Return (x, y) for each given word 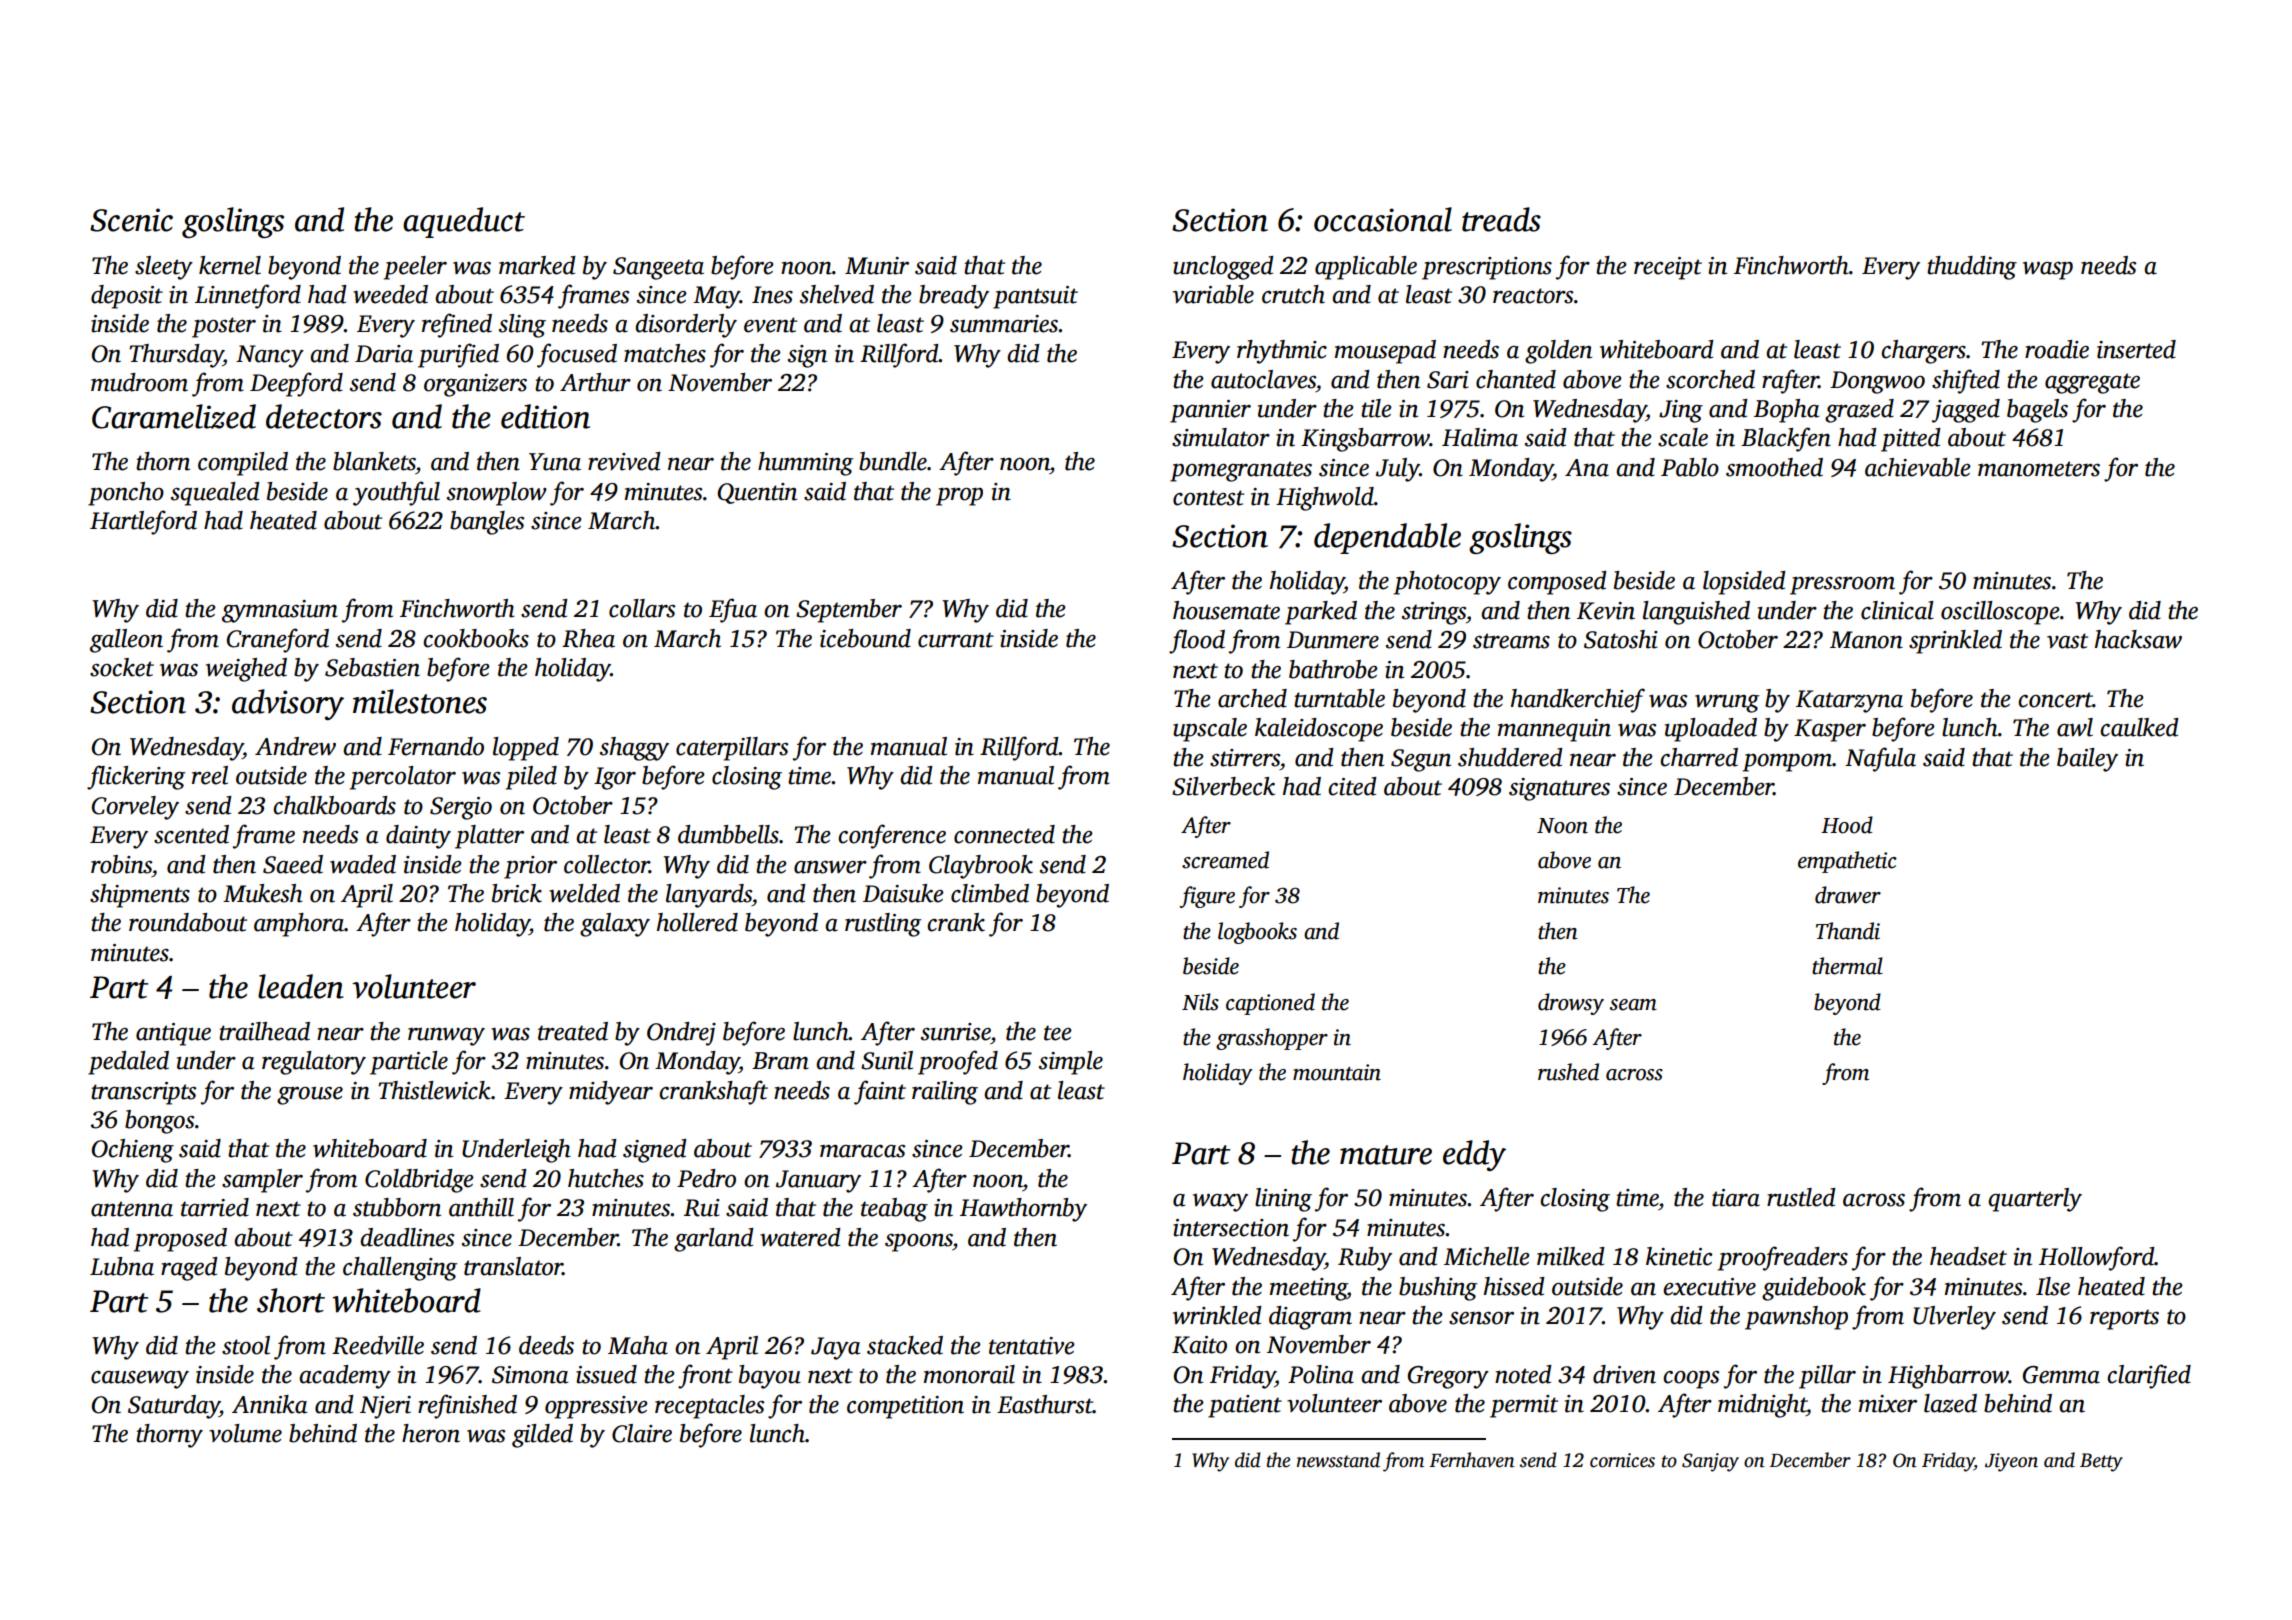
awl (2075, 727)
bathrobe (1333, 669)
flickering (136, 777)
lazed (1950, 1403)
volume (245, 1433)
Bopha (1786, 411)
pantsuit (1035, 297)
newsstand (1338, 1460)
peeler (415, 268)
